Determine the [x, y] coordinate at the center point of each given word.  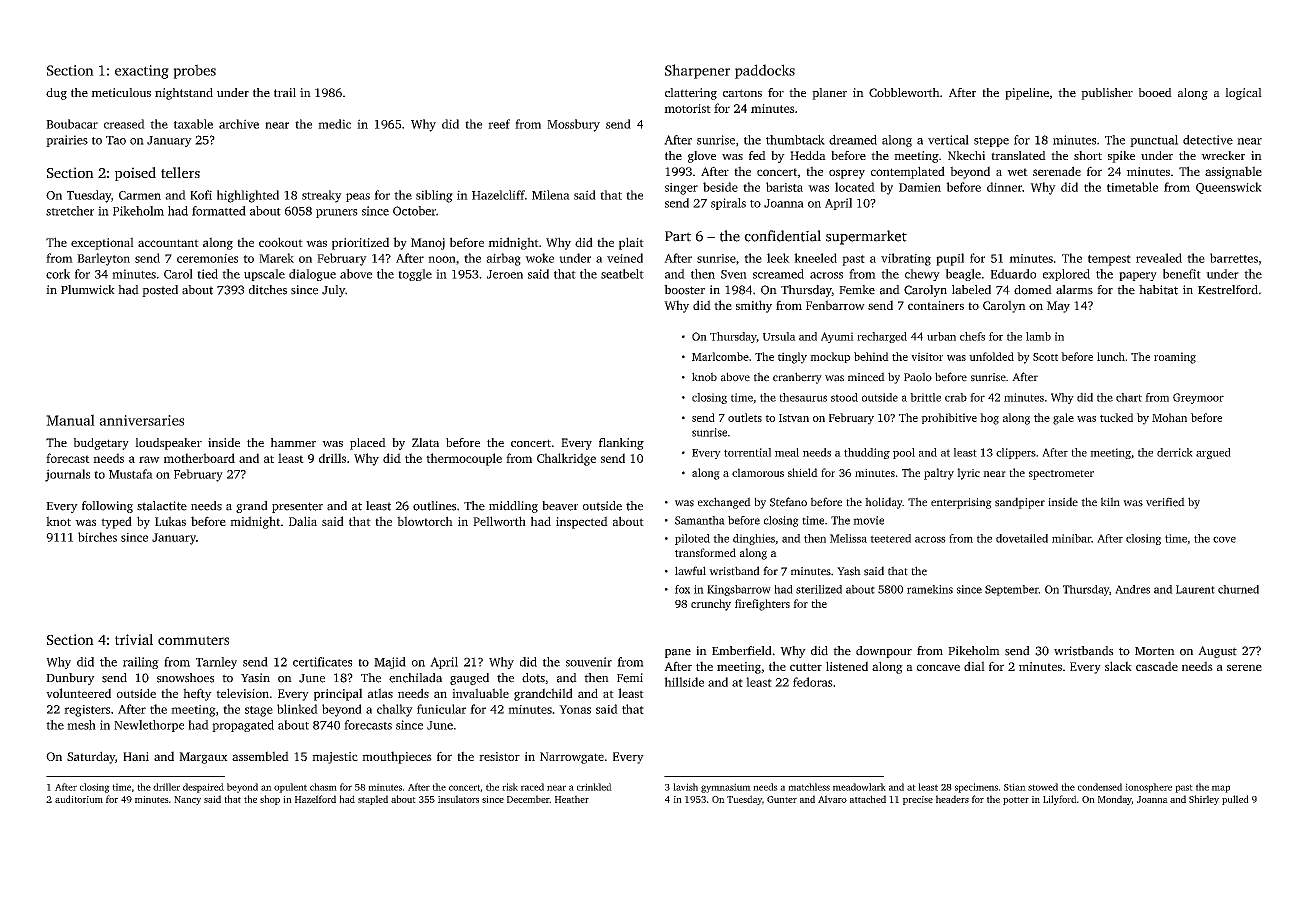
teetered [890, 538]
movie [868, 520]
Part [678, 236]
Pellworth [499, 521]
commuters [193, 640]
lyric [968, 474]
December [528, 799]
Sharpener [697, 71]
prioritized [360, 243]
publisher [1107, 94]
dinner [1004, 187]
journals [67, 475]
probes [194, 71]
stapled [373, 800]
